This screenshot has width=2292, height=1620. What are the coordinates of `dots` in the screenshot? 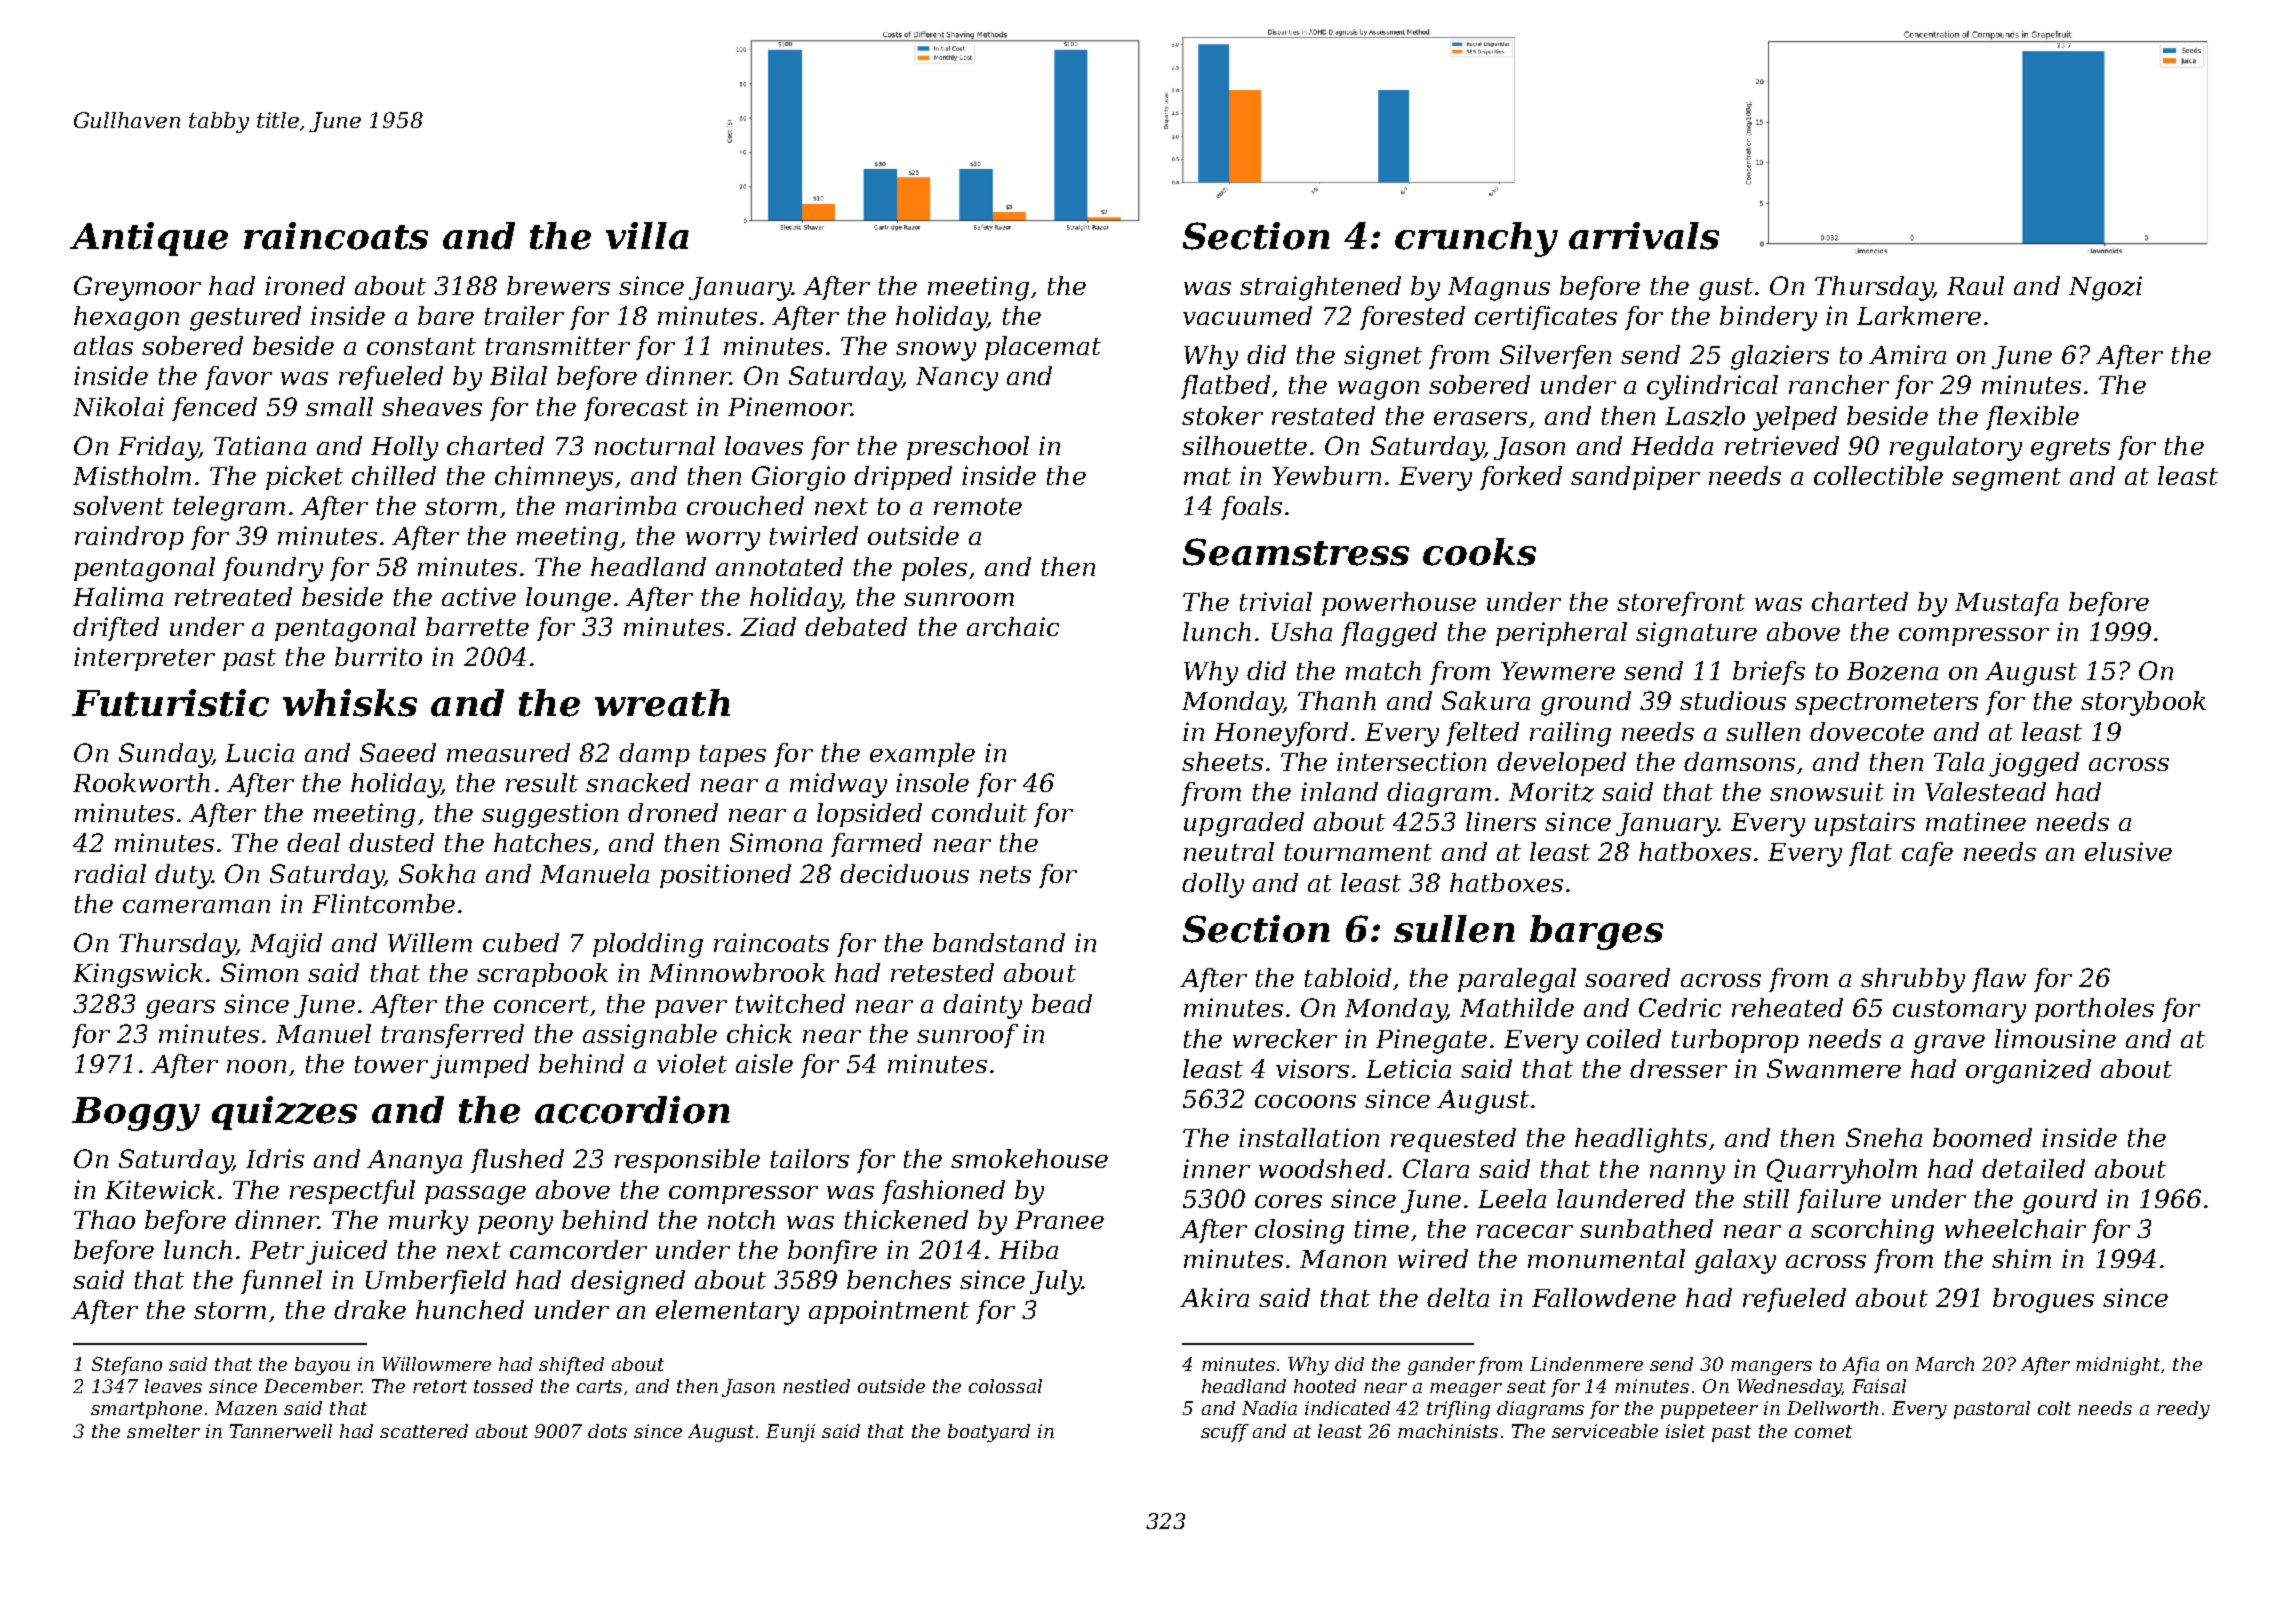 It's located at (607, 1431).
